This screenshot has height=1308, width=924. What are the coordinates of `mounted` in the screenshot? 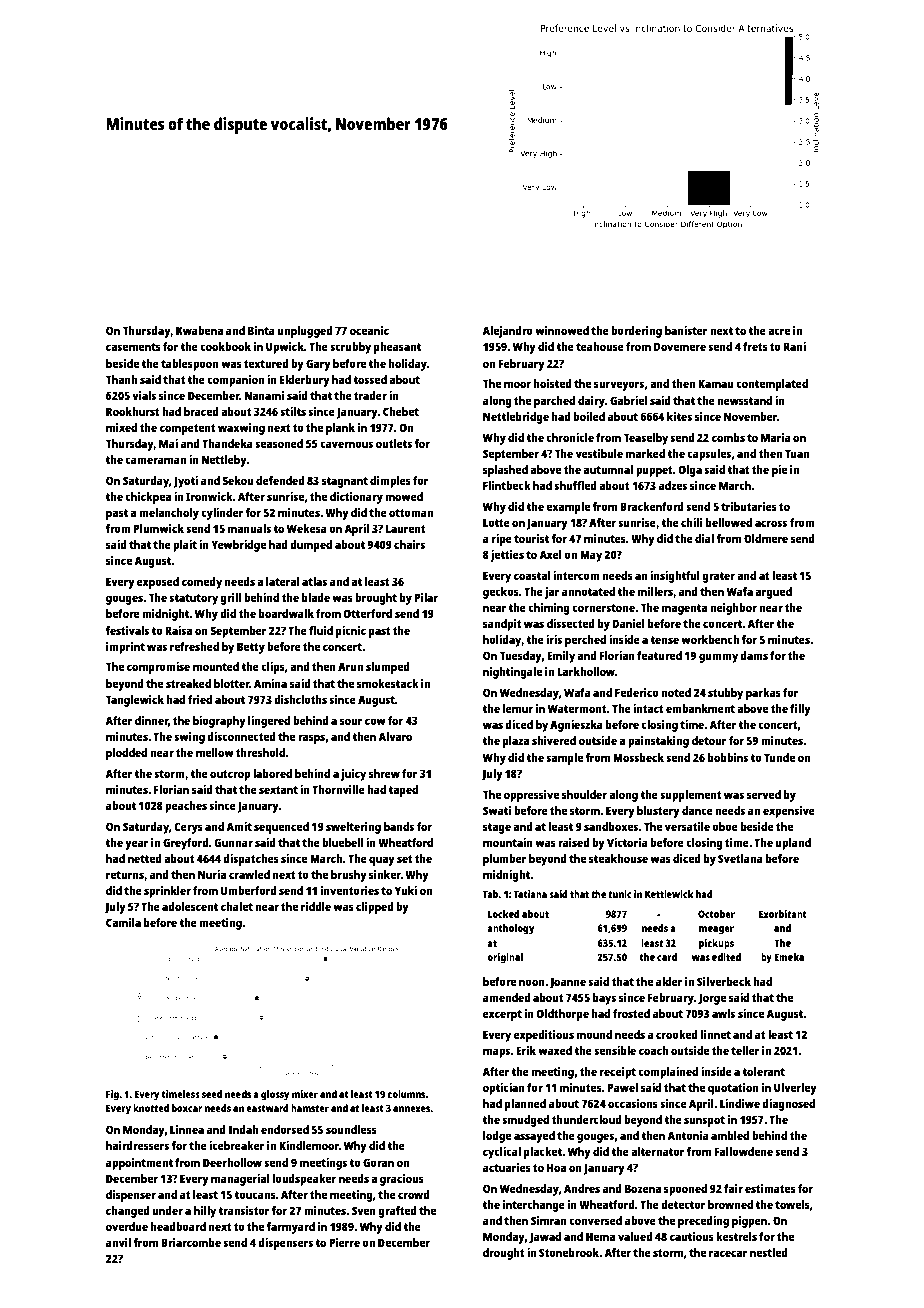 It's located at (216, 666).
